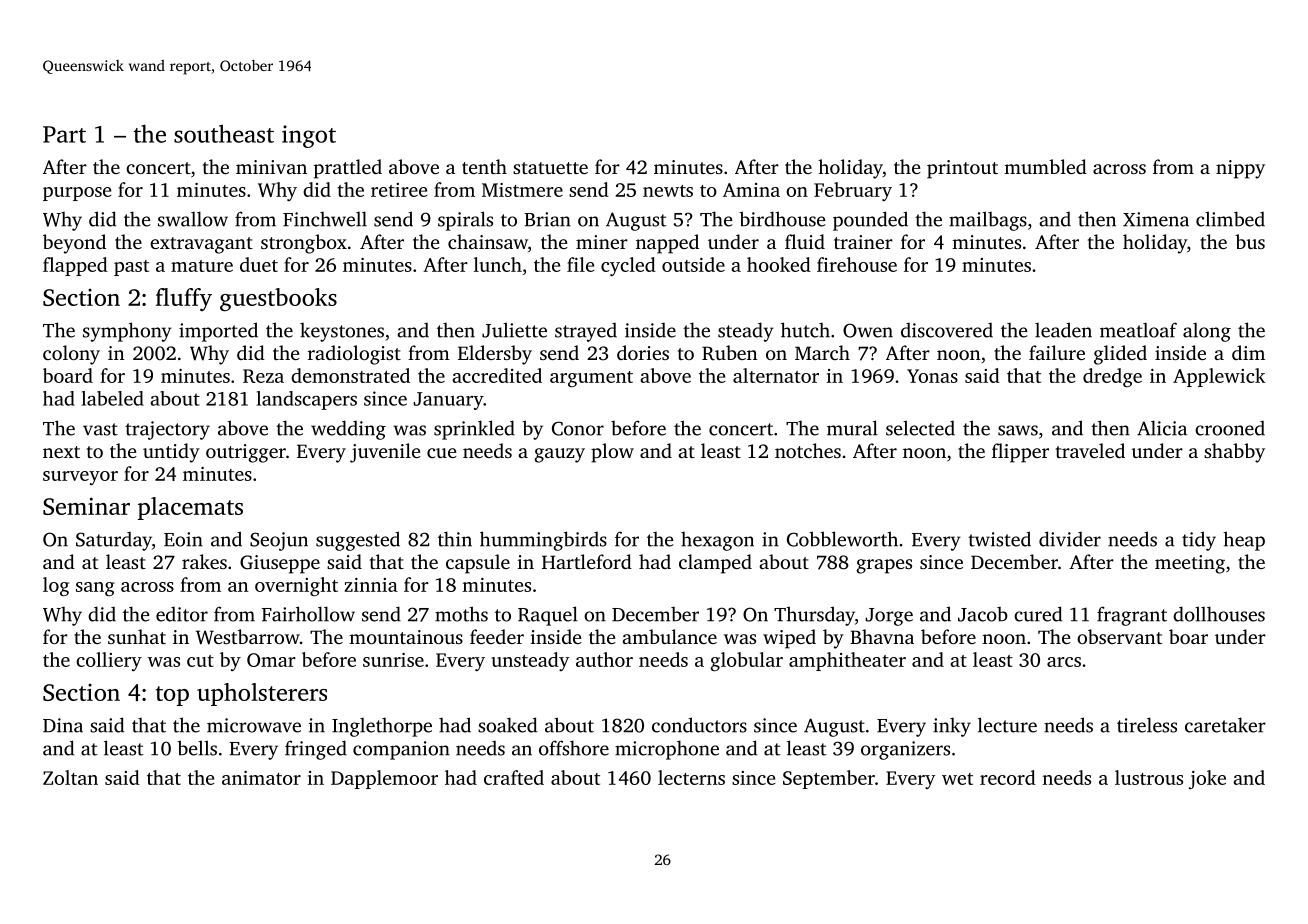  What do you see at coordinates (1045, 166) in the screenshot?
I see `mumbled` at bounding box center [1045, 166].
